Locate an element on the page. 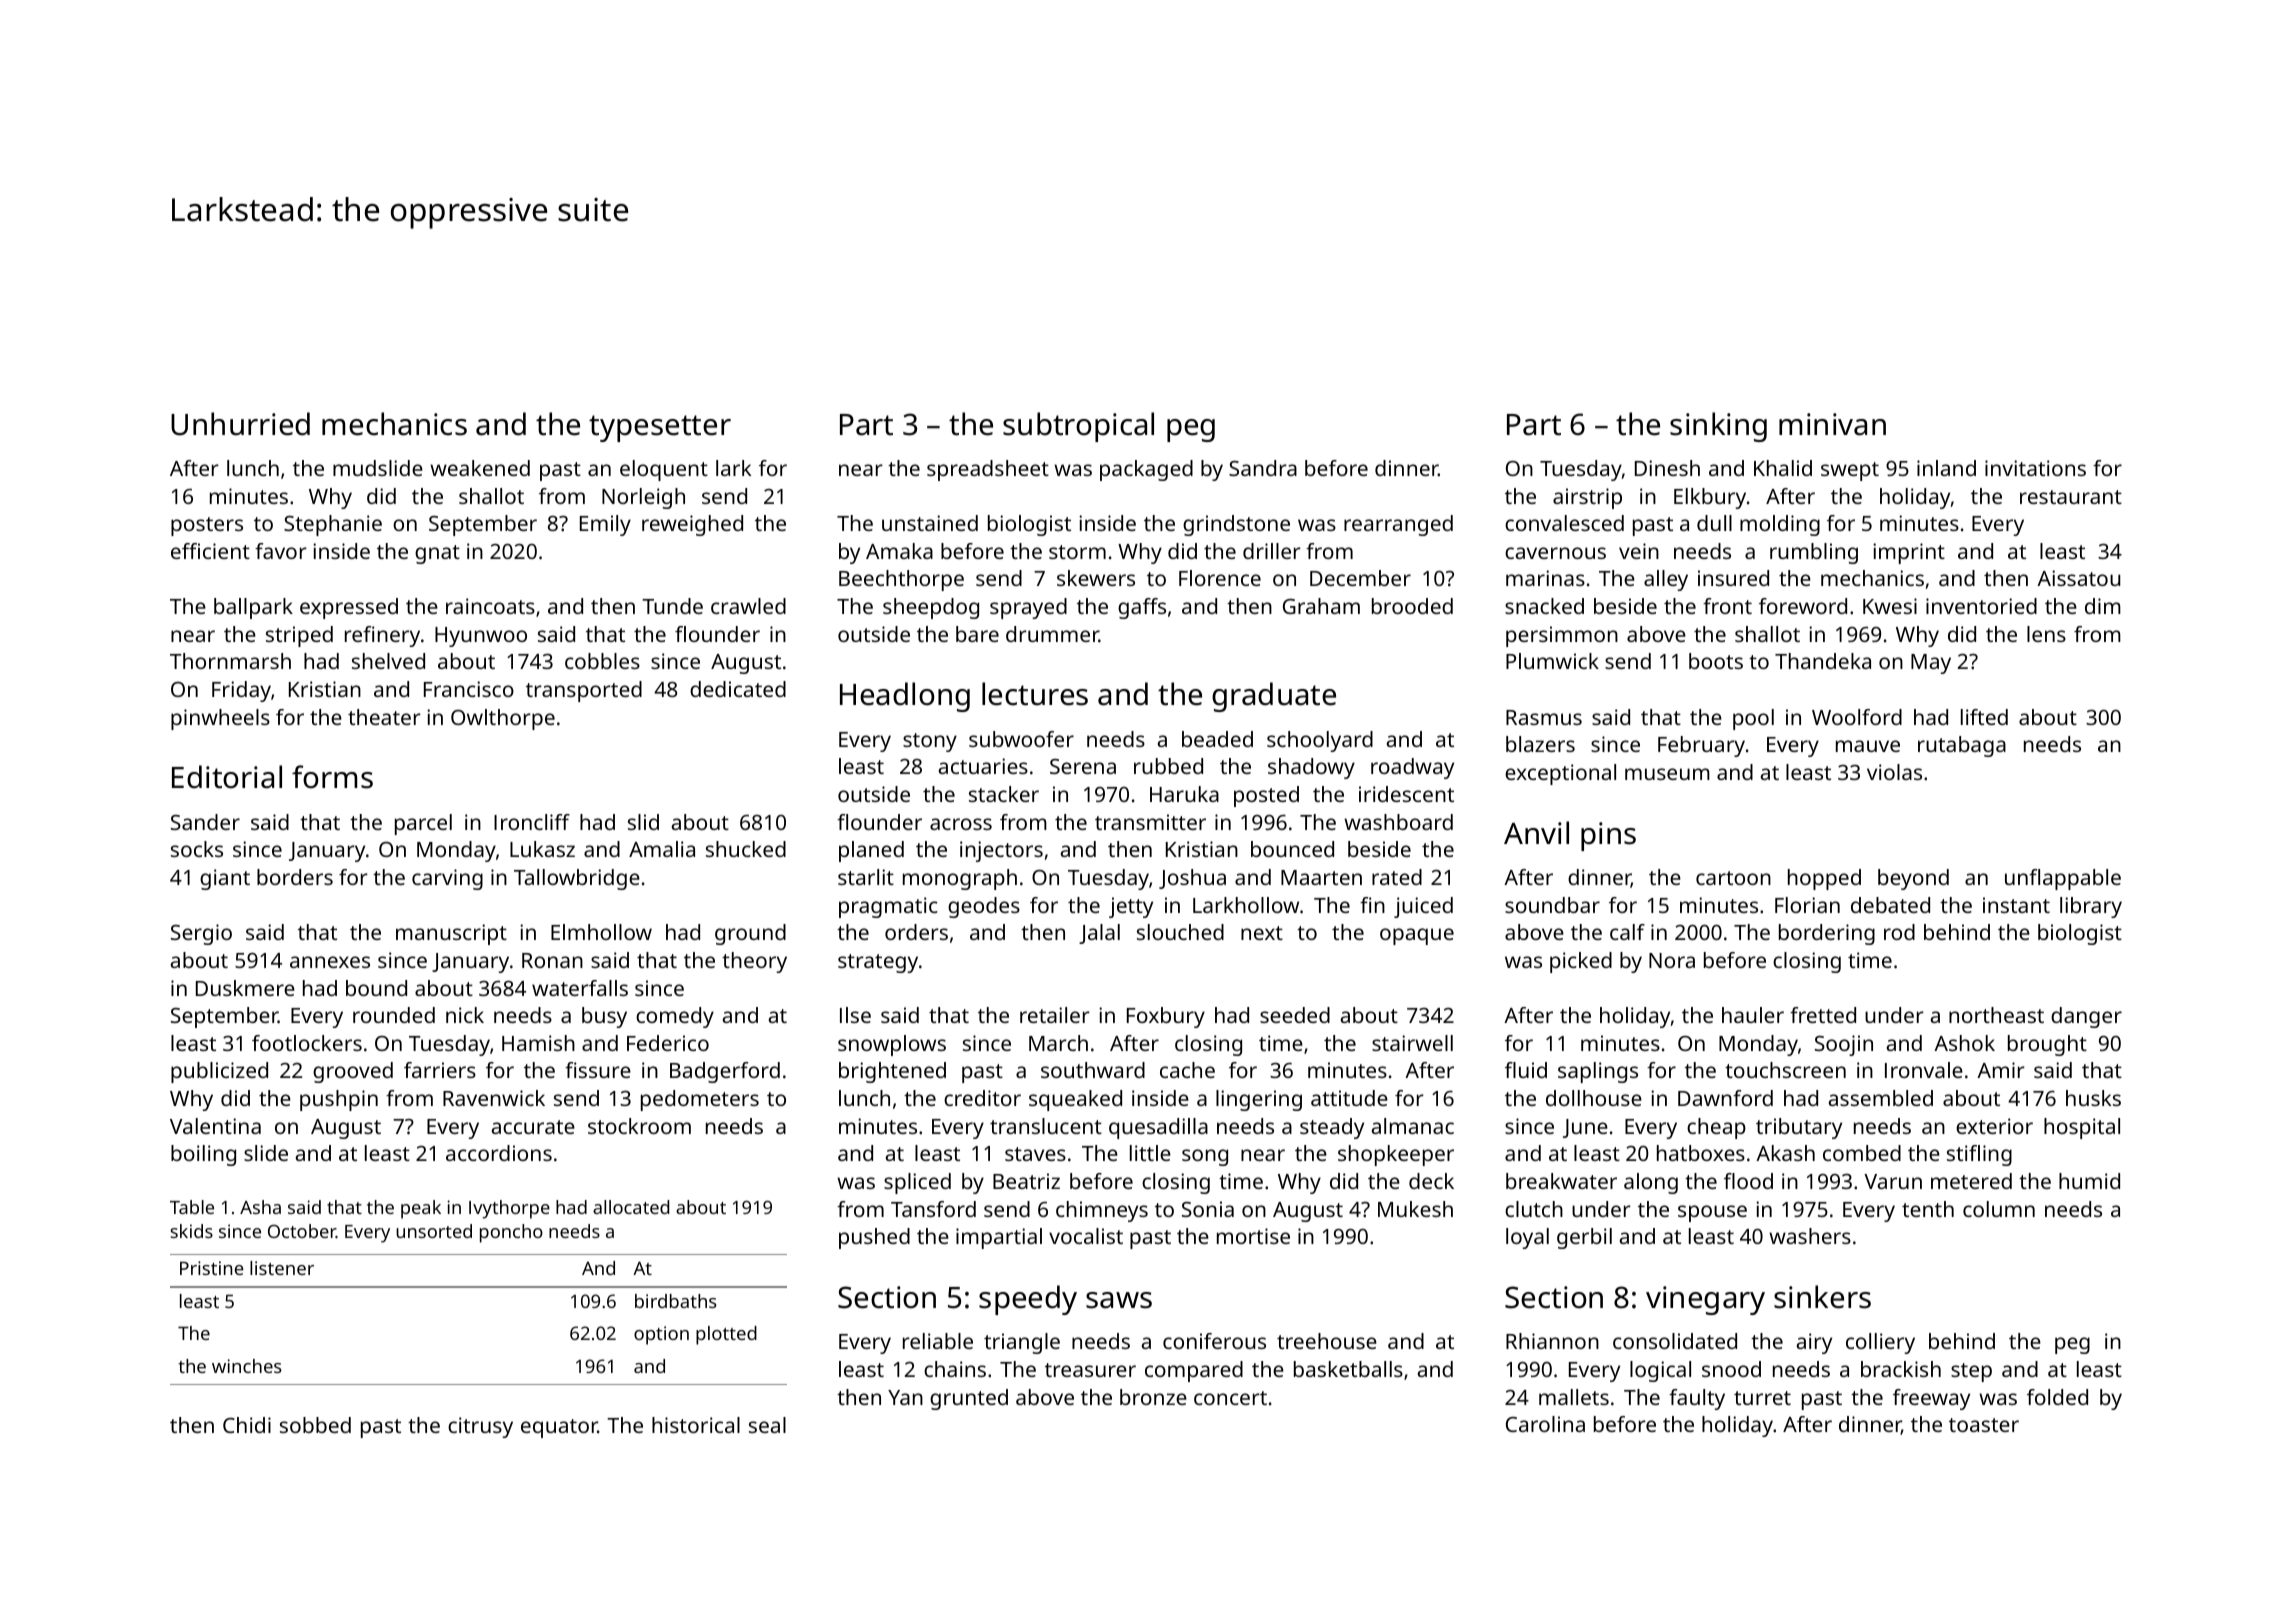 This document has height=1620, width=2292. Emily is located at coordinates (605, 525).
